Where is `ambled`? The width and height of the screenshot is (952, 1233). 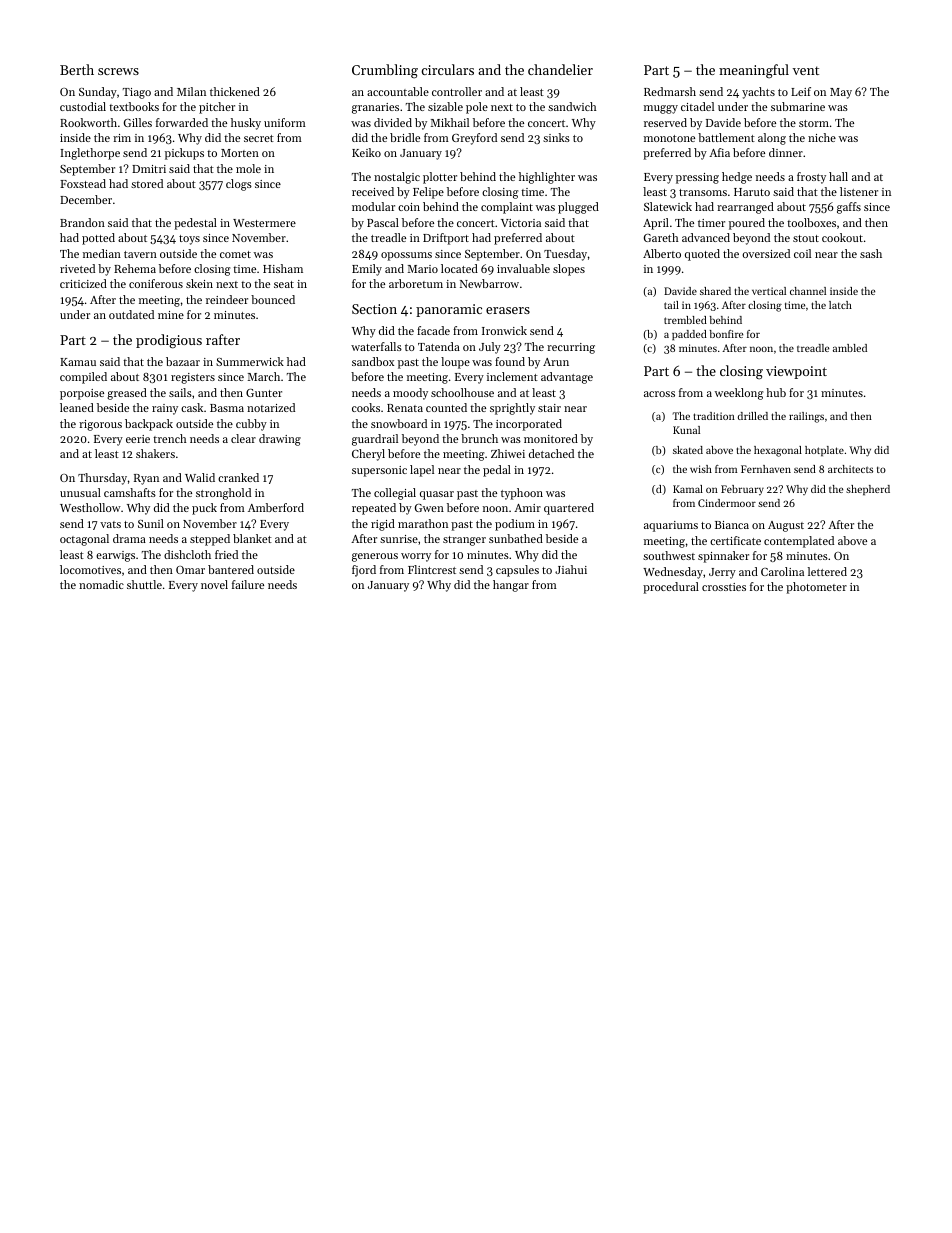
ambled is located at coordinates (850, 348).
